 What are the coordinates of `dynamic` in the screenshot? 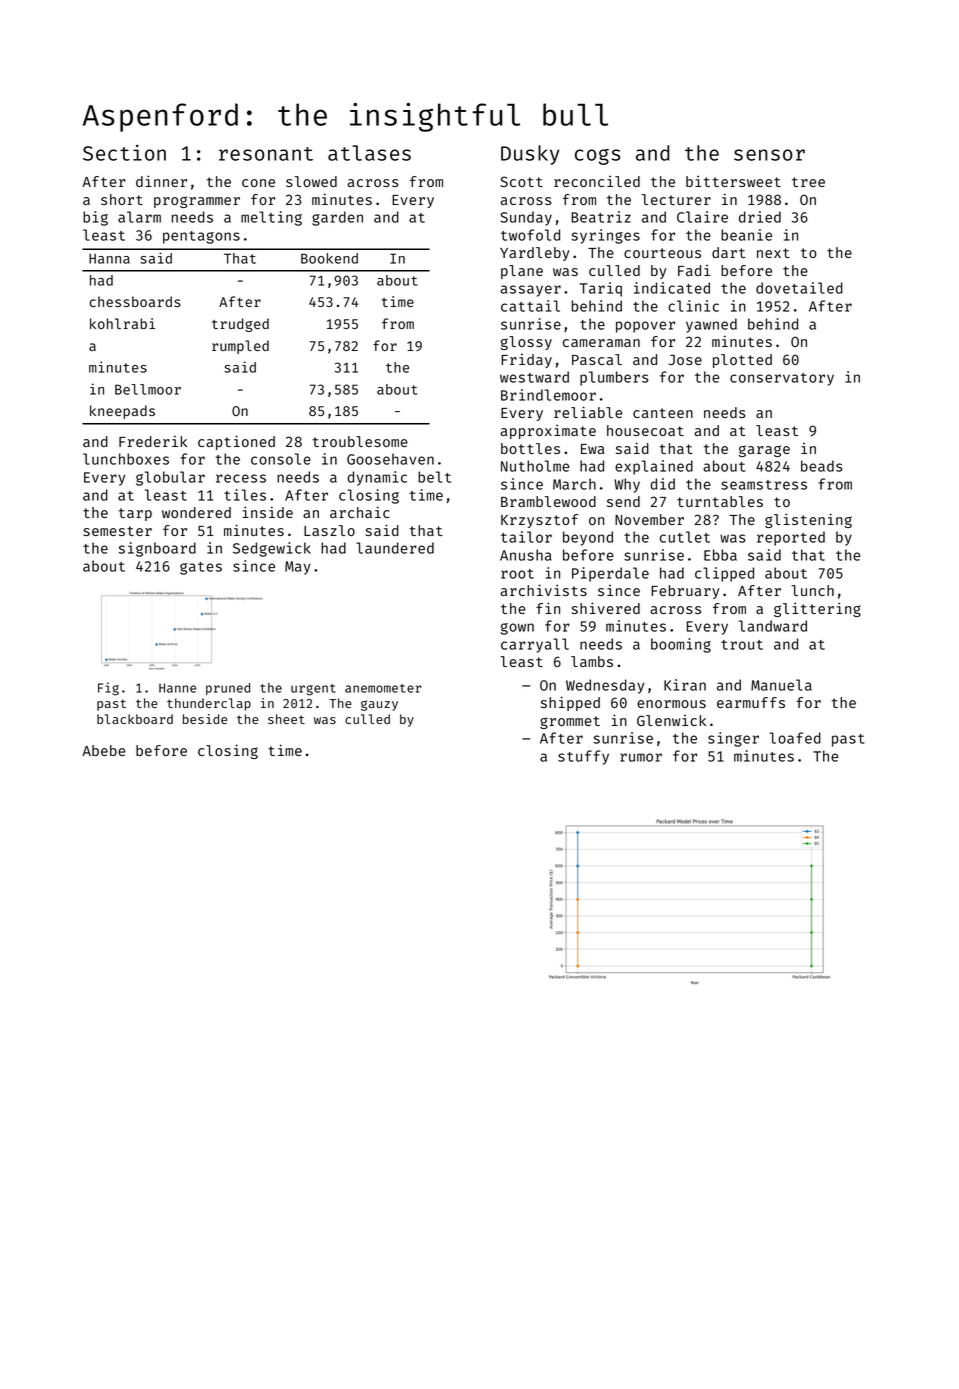 It's located at (377, 478).
